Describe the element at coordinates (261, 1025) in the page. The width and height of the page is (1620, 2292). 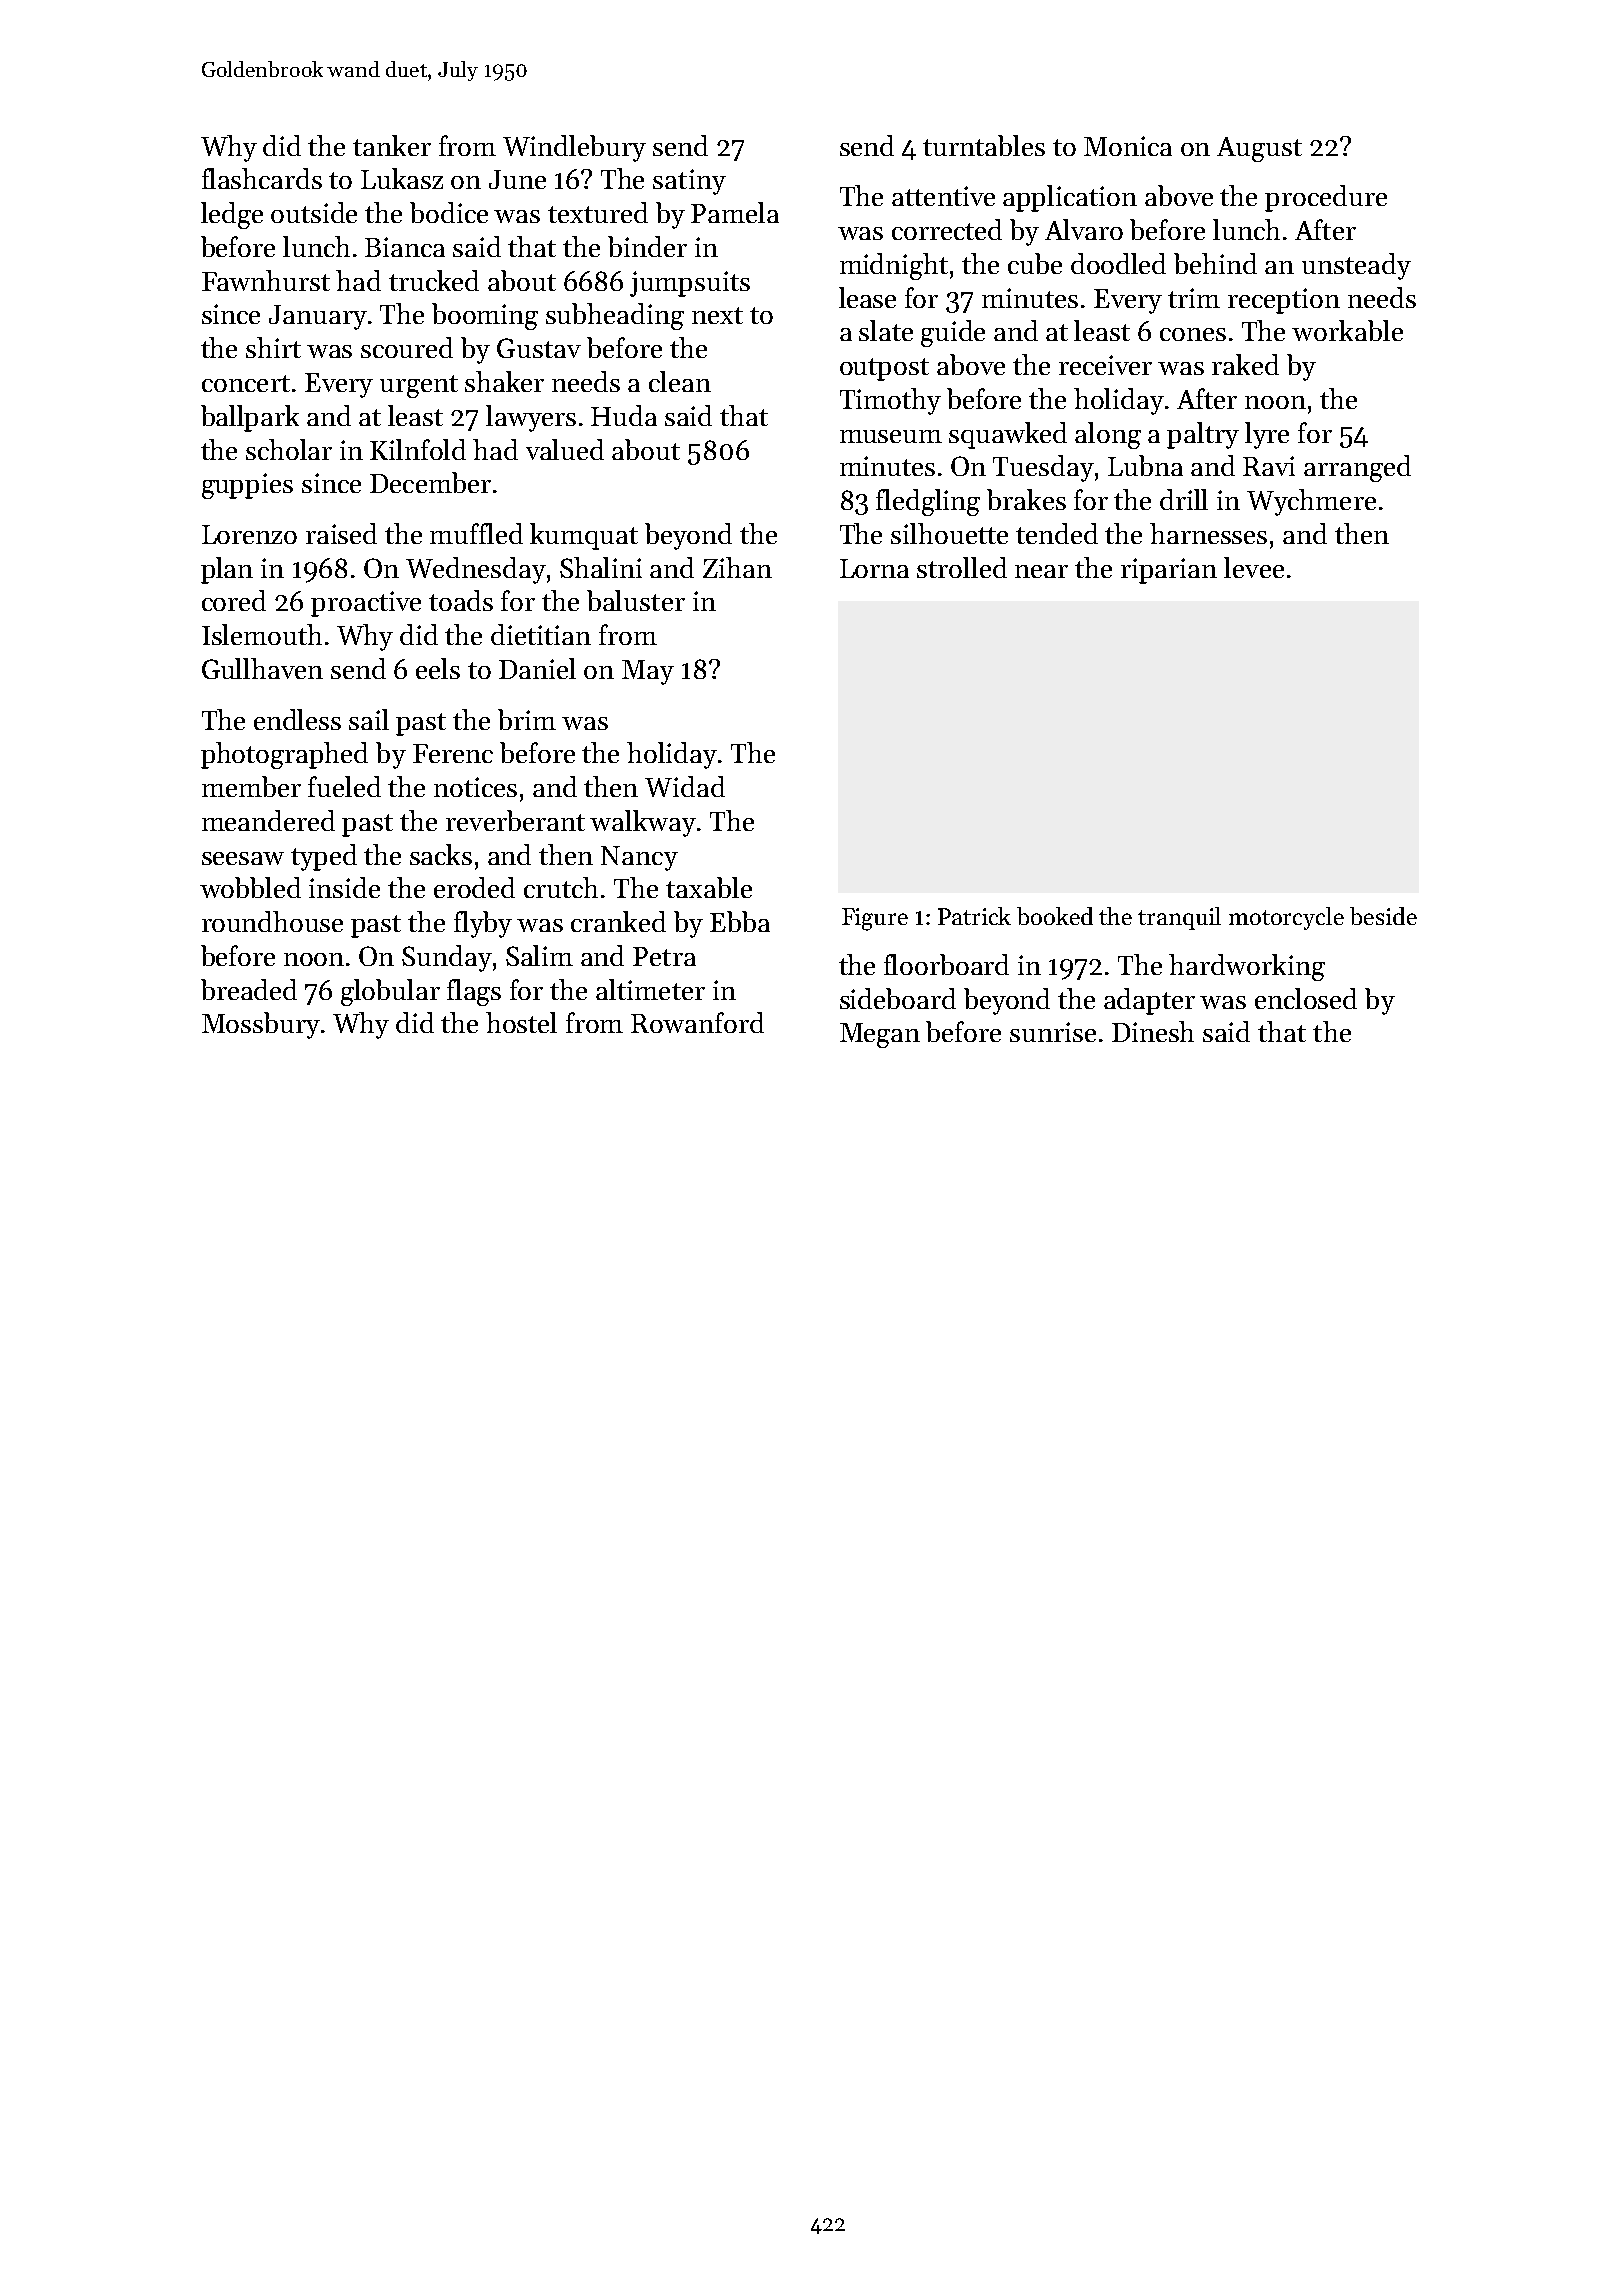
I see `Mossbury` at that location.
